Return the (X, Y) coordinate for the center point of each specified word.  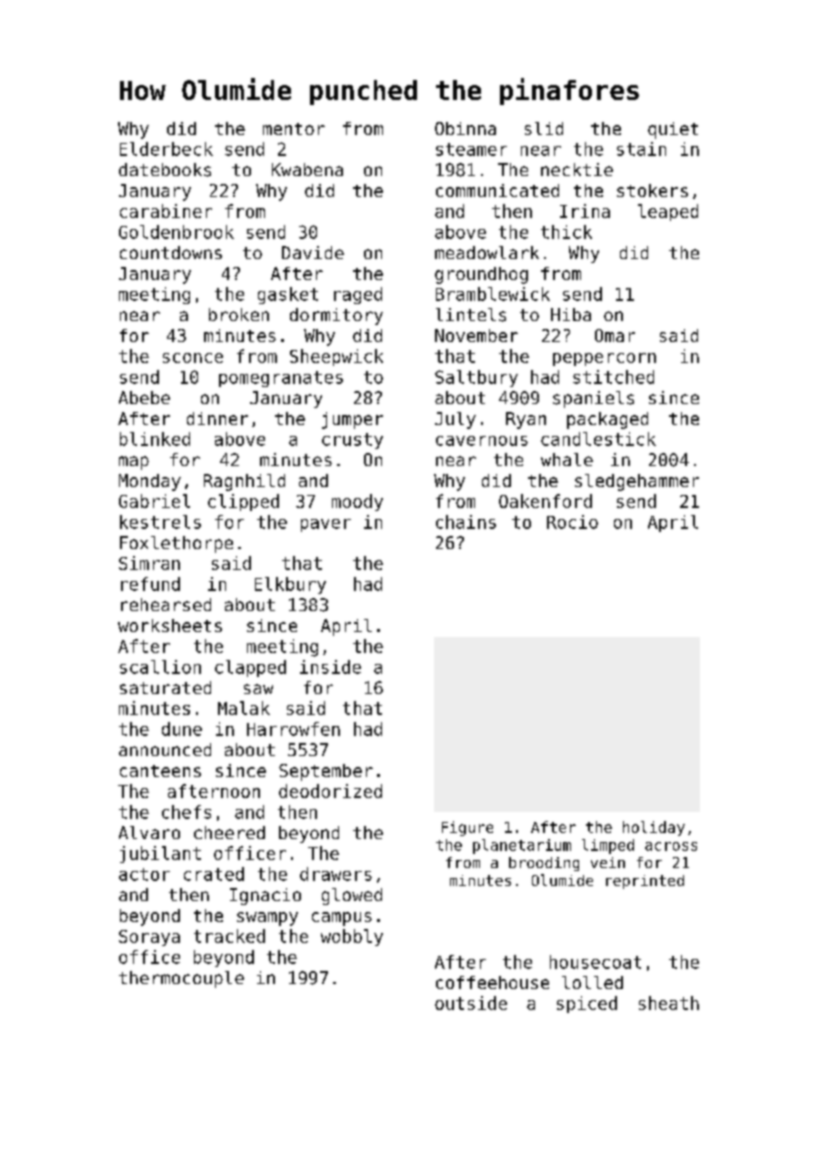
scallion (160, 667)
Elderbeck (166, 149)
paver (326, 525)
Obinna (465, 128)
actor (144, 874)
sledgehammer (637, 482)
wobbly (352, 937)
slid (544, 128)
